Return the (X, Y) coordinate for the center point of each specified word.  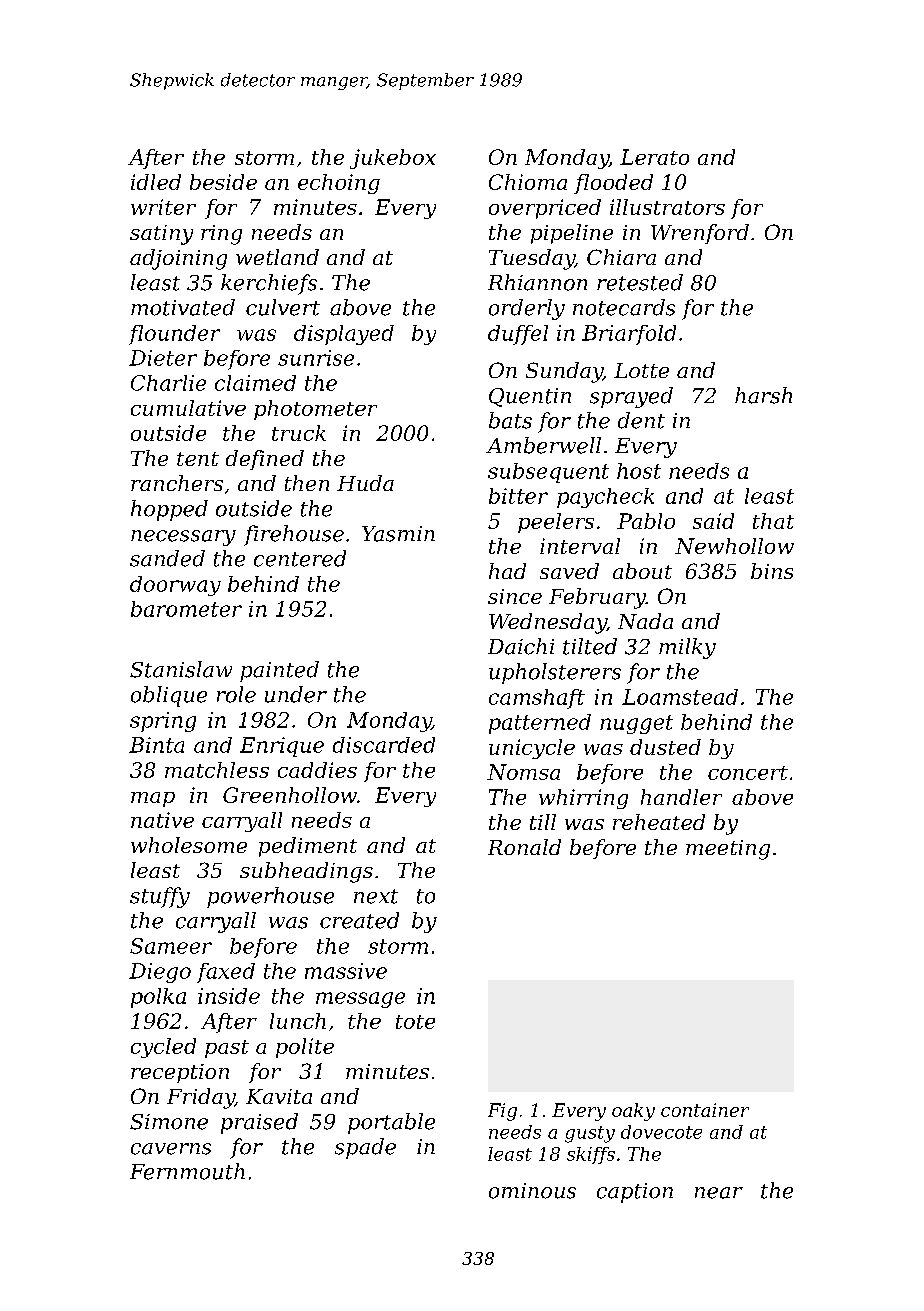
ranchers (177, 483)
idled (156, 182)
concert (748, 773)
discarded (384, 745)
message (360, 1000)
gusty (590, 1134)
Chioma (528, 182)
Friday (201, 1098)
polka (158, 998)
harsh (763, 395)
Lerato (654, 157)
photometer (315, 410)
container (705, 1110)
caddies (317, 770)
